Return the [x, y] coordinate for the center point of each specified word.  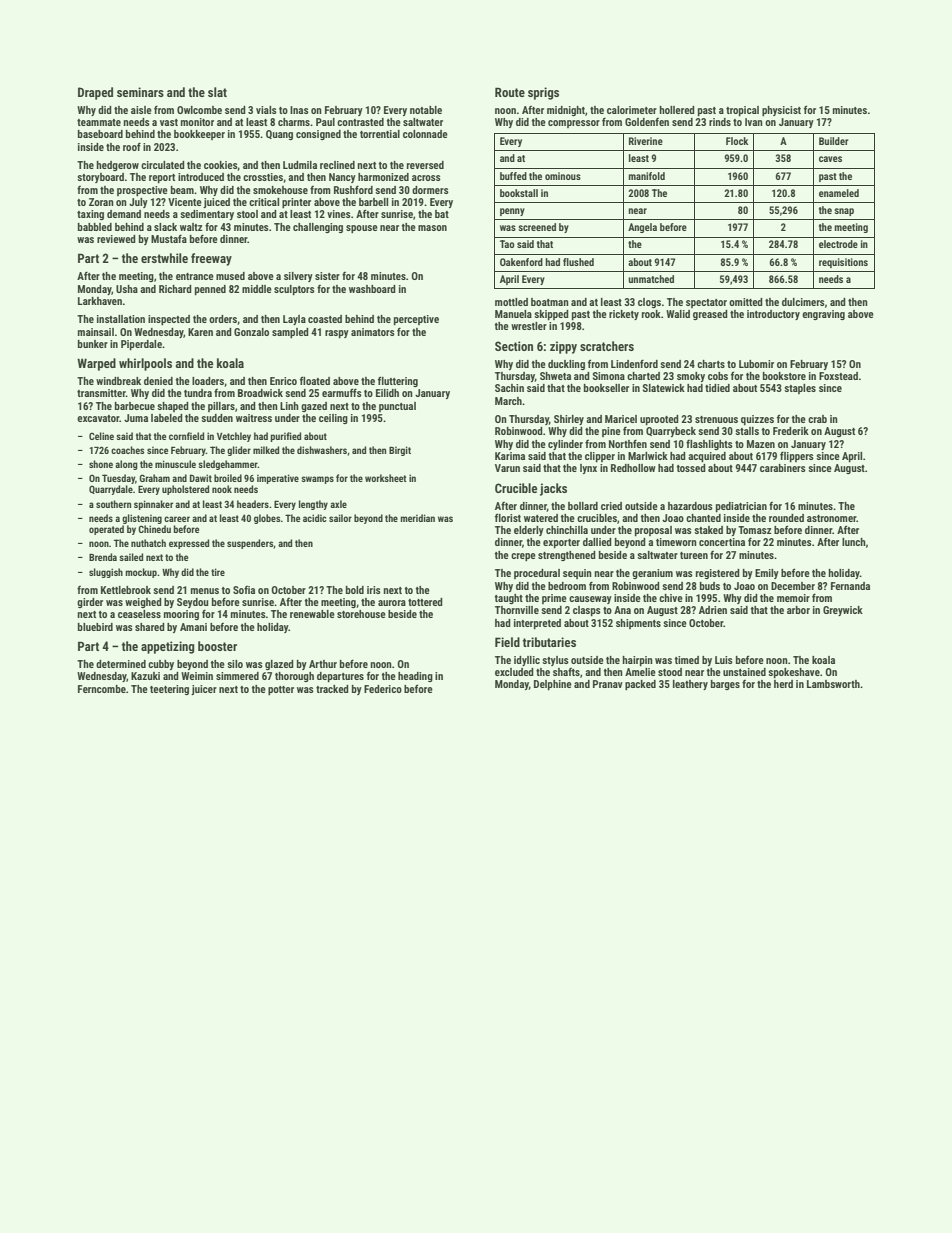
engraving [823, 315]
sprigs [543, 93]
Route [510, 92]
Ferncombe [102, 689]
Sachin [509, 388]
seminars [140, 92]
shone [101, 464]
